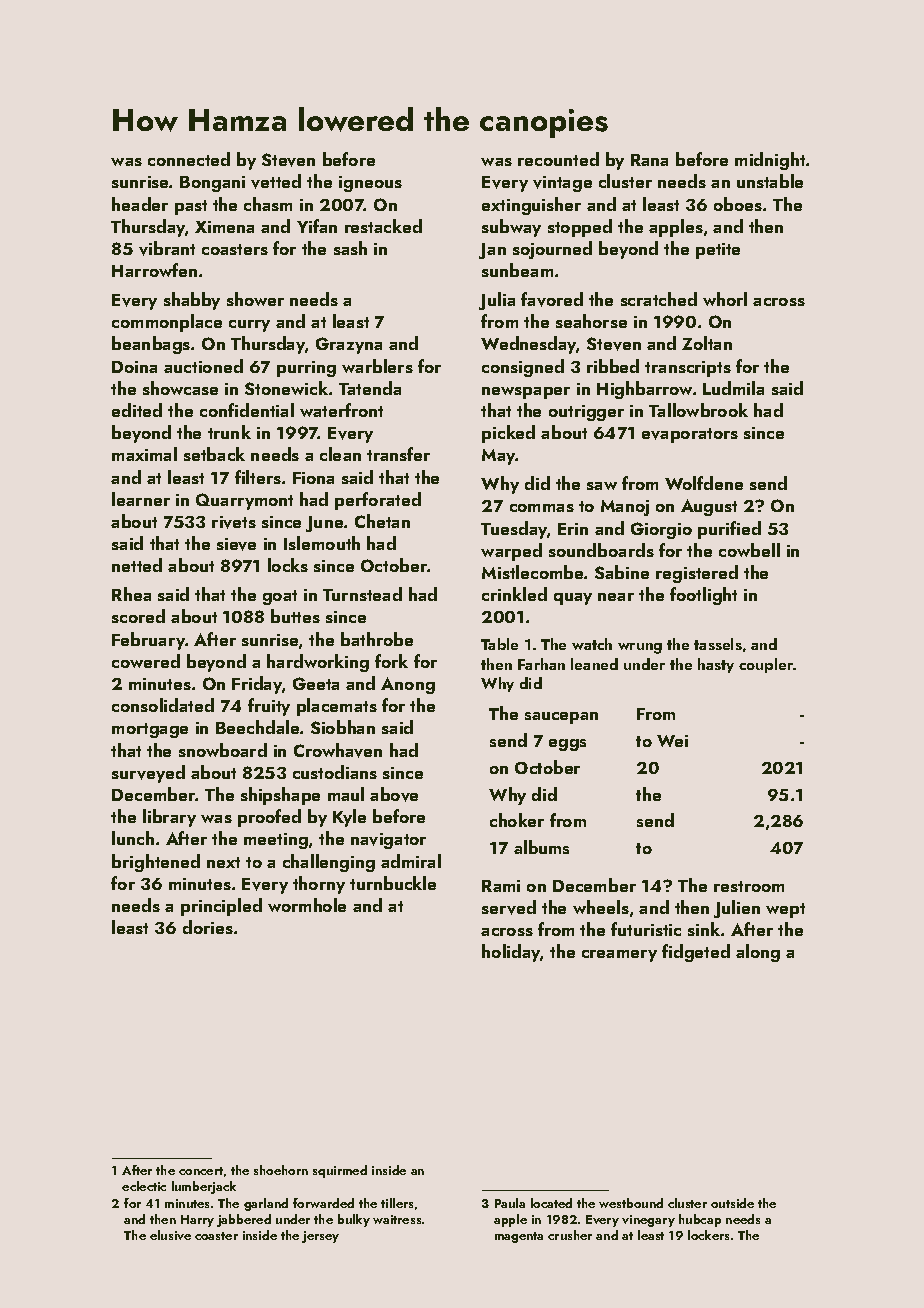 This screenshot has width=924, height=1308. I want to click on Ximena, so click(224, 227).
